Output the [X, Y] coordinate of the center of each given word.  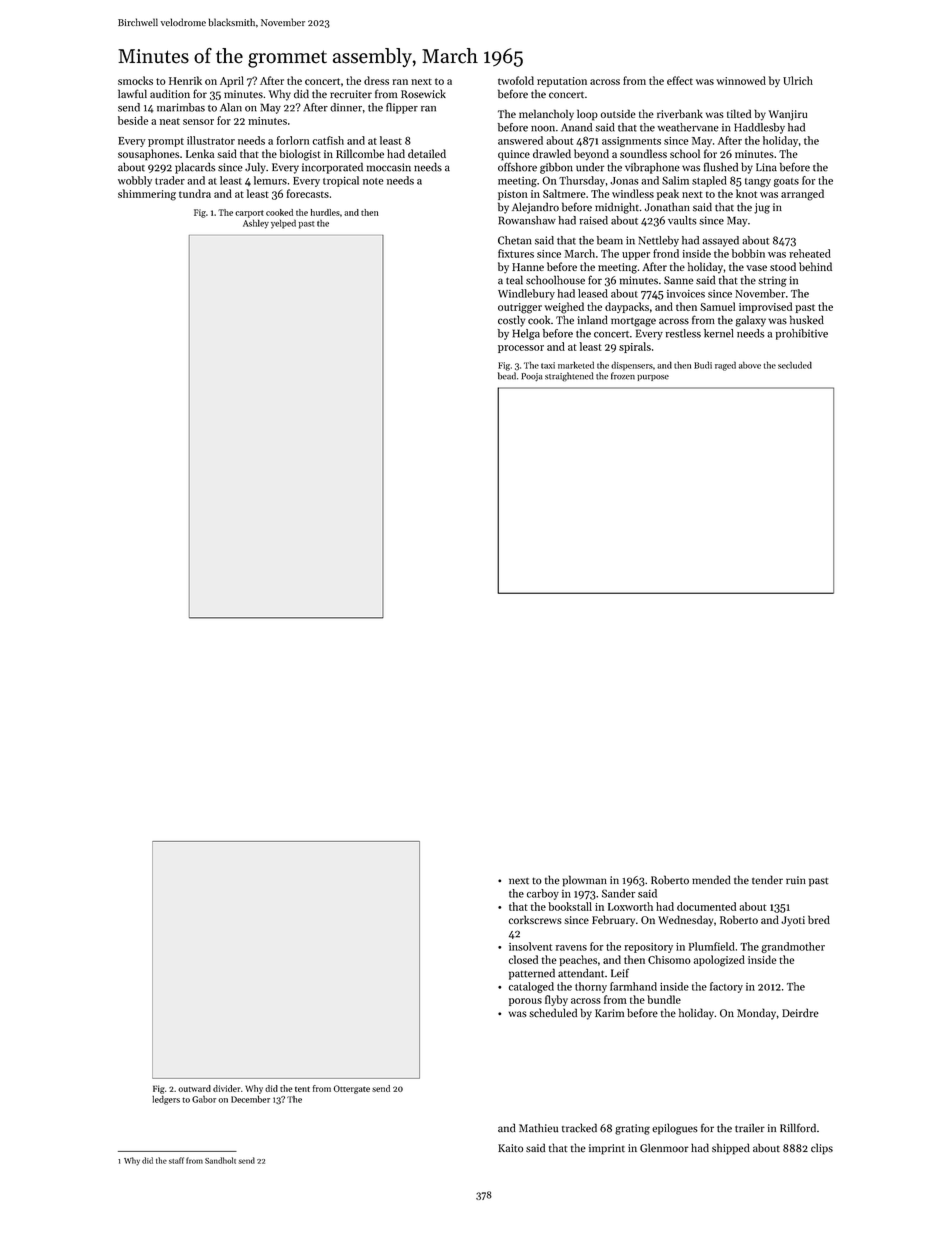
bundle [664, 999]
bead [507, 376]
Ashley [256, 224]
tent [302, 1089]
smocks [135, 80]
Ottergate [352, 1089]
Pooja [532, 377]
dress [376, 80]
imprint [607, 1149]
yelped [283, 224]
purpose [653, 378]
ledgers [166, 1100]
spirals [635, 347]
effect [680, 80]
